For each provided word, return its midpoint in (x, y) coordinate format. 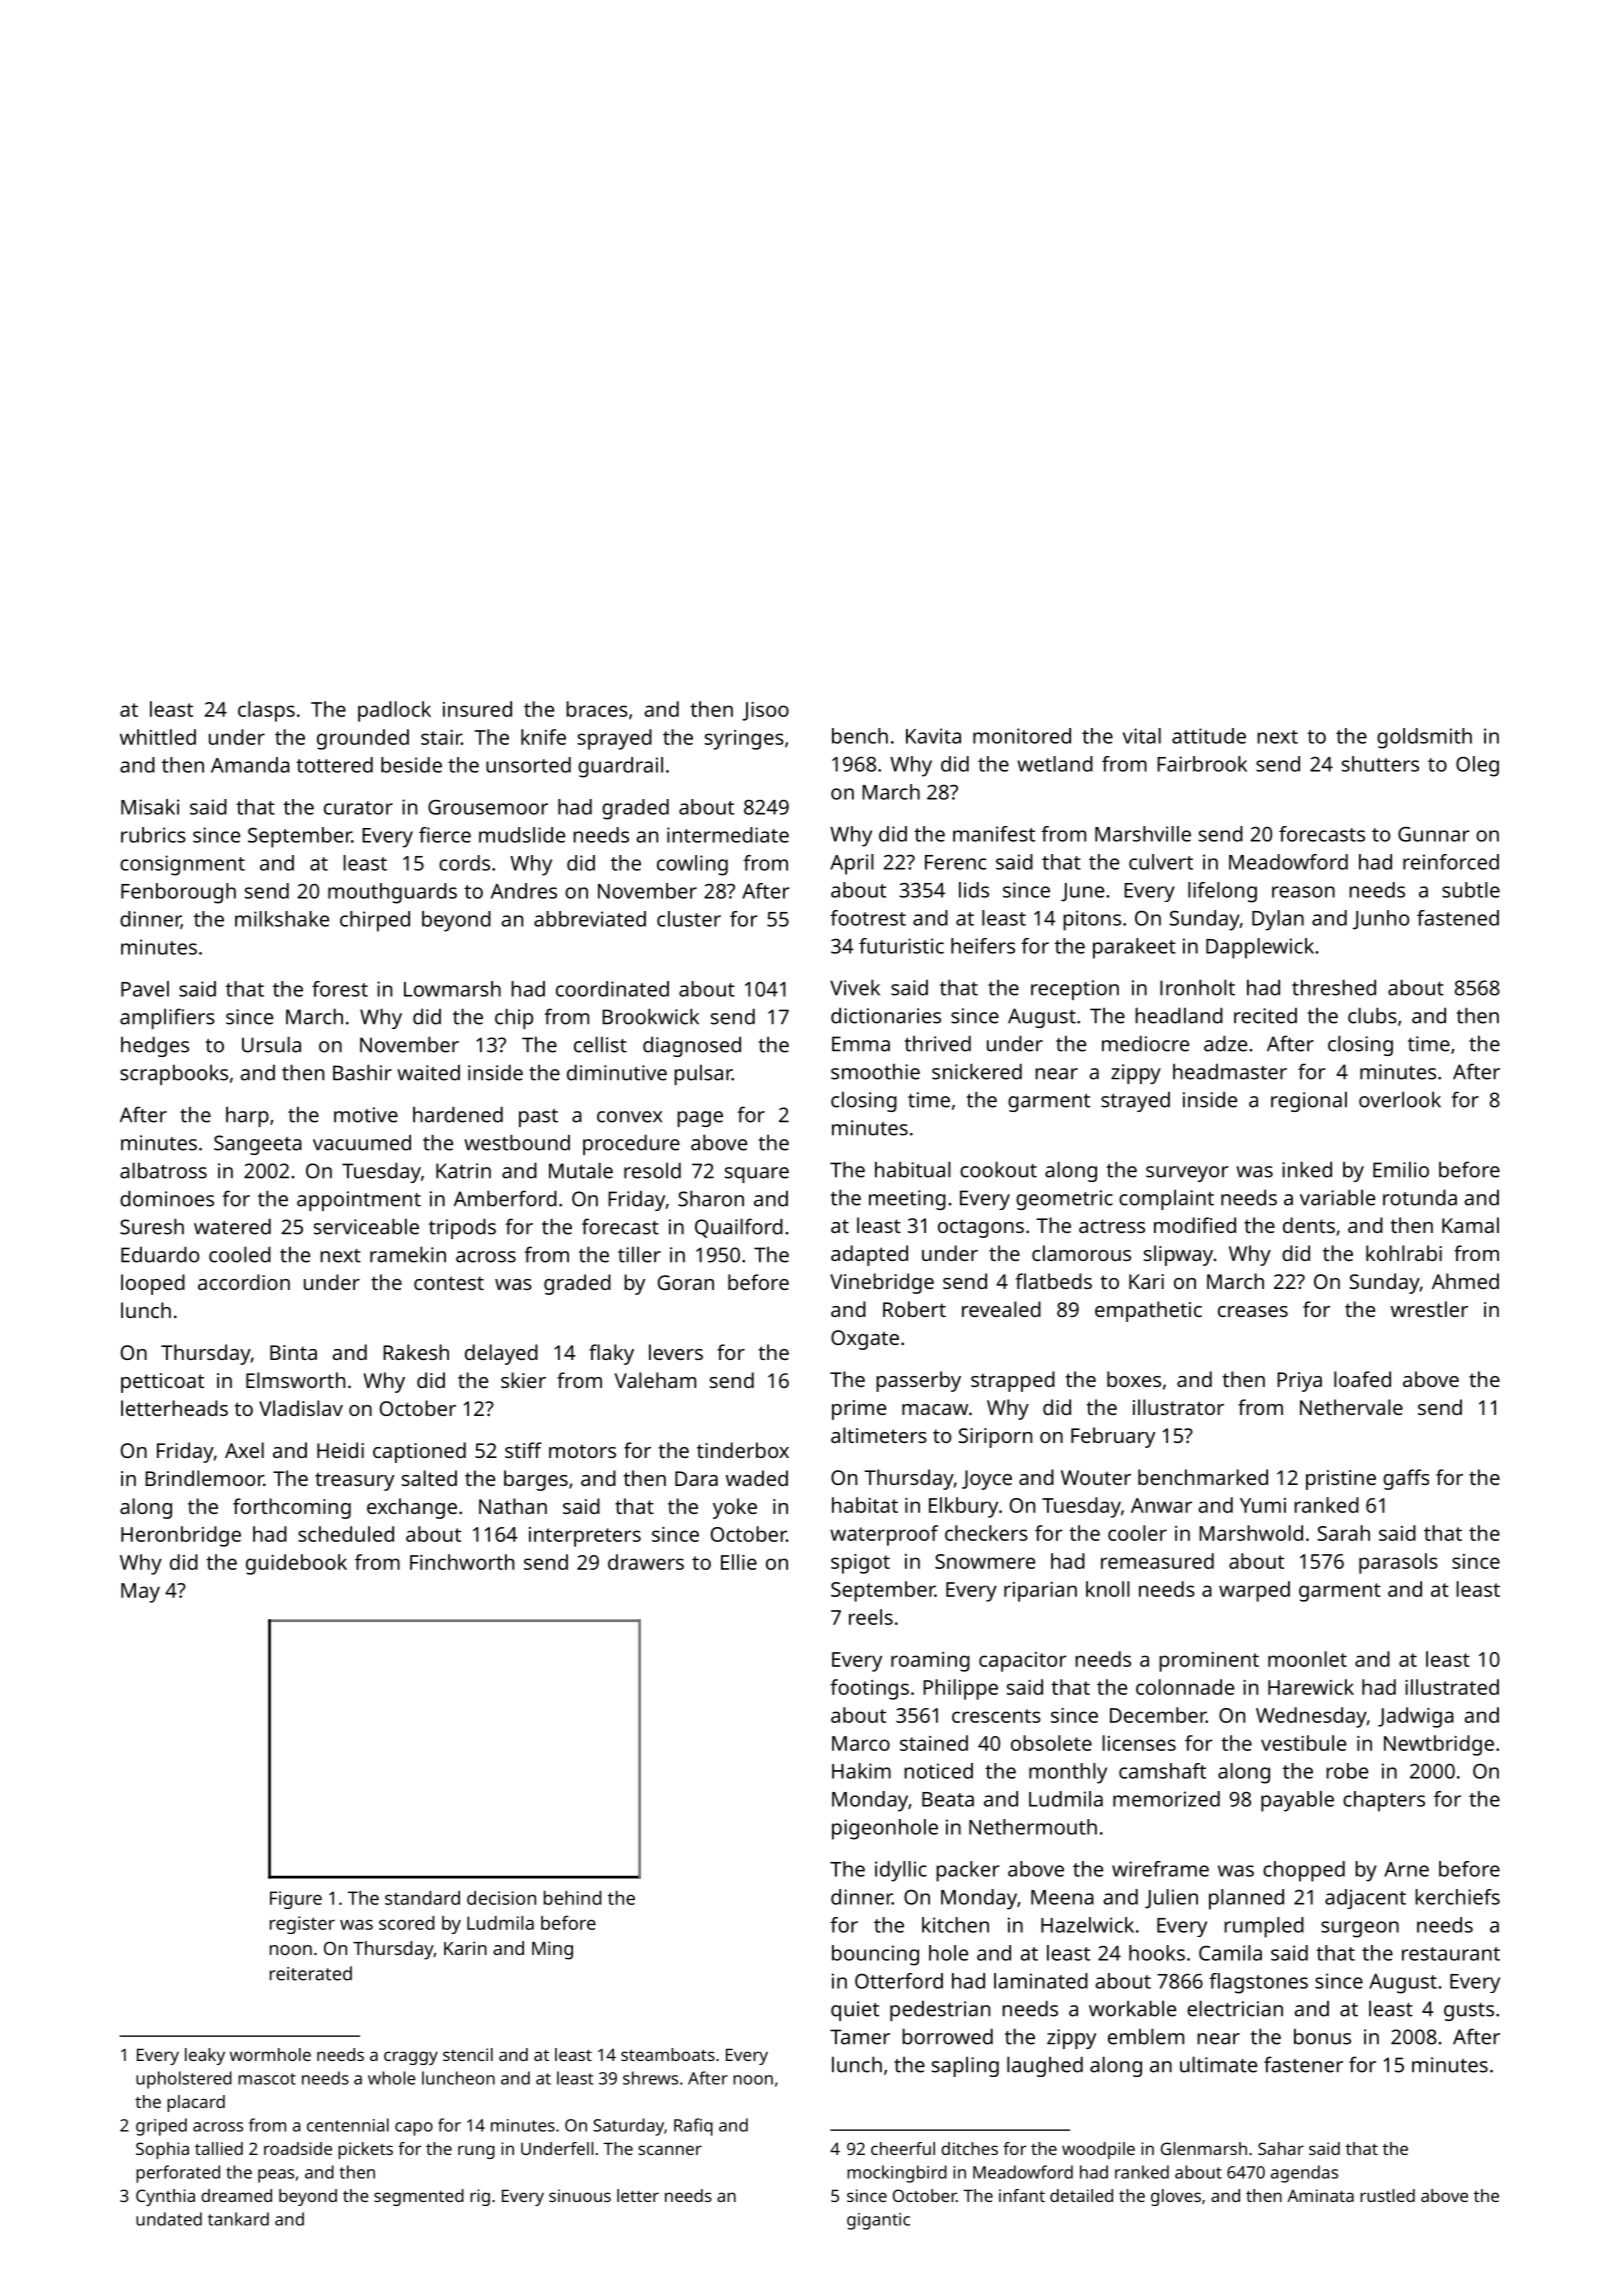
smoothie (875, 1071)
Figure (296, 1900)
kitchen (955, 1925)
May (140, 1593)
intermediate (728, 835)
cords (464, 863)
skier (523, 1380)
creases (1253, 1311)
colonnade (1185, 1687)
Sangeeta (258, 1145)
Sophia (162, 2150)
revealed (1001, 1309)
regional (1309, 1101)
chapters (1384, 1801)
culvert (1161, 862)
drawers (646, 1562)
